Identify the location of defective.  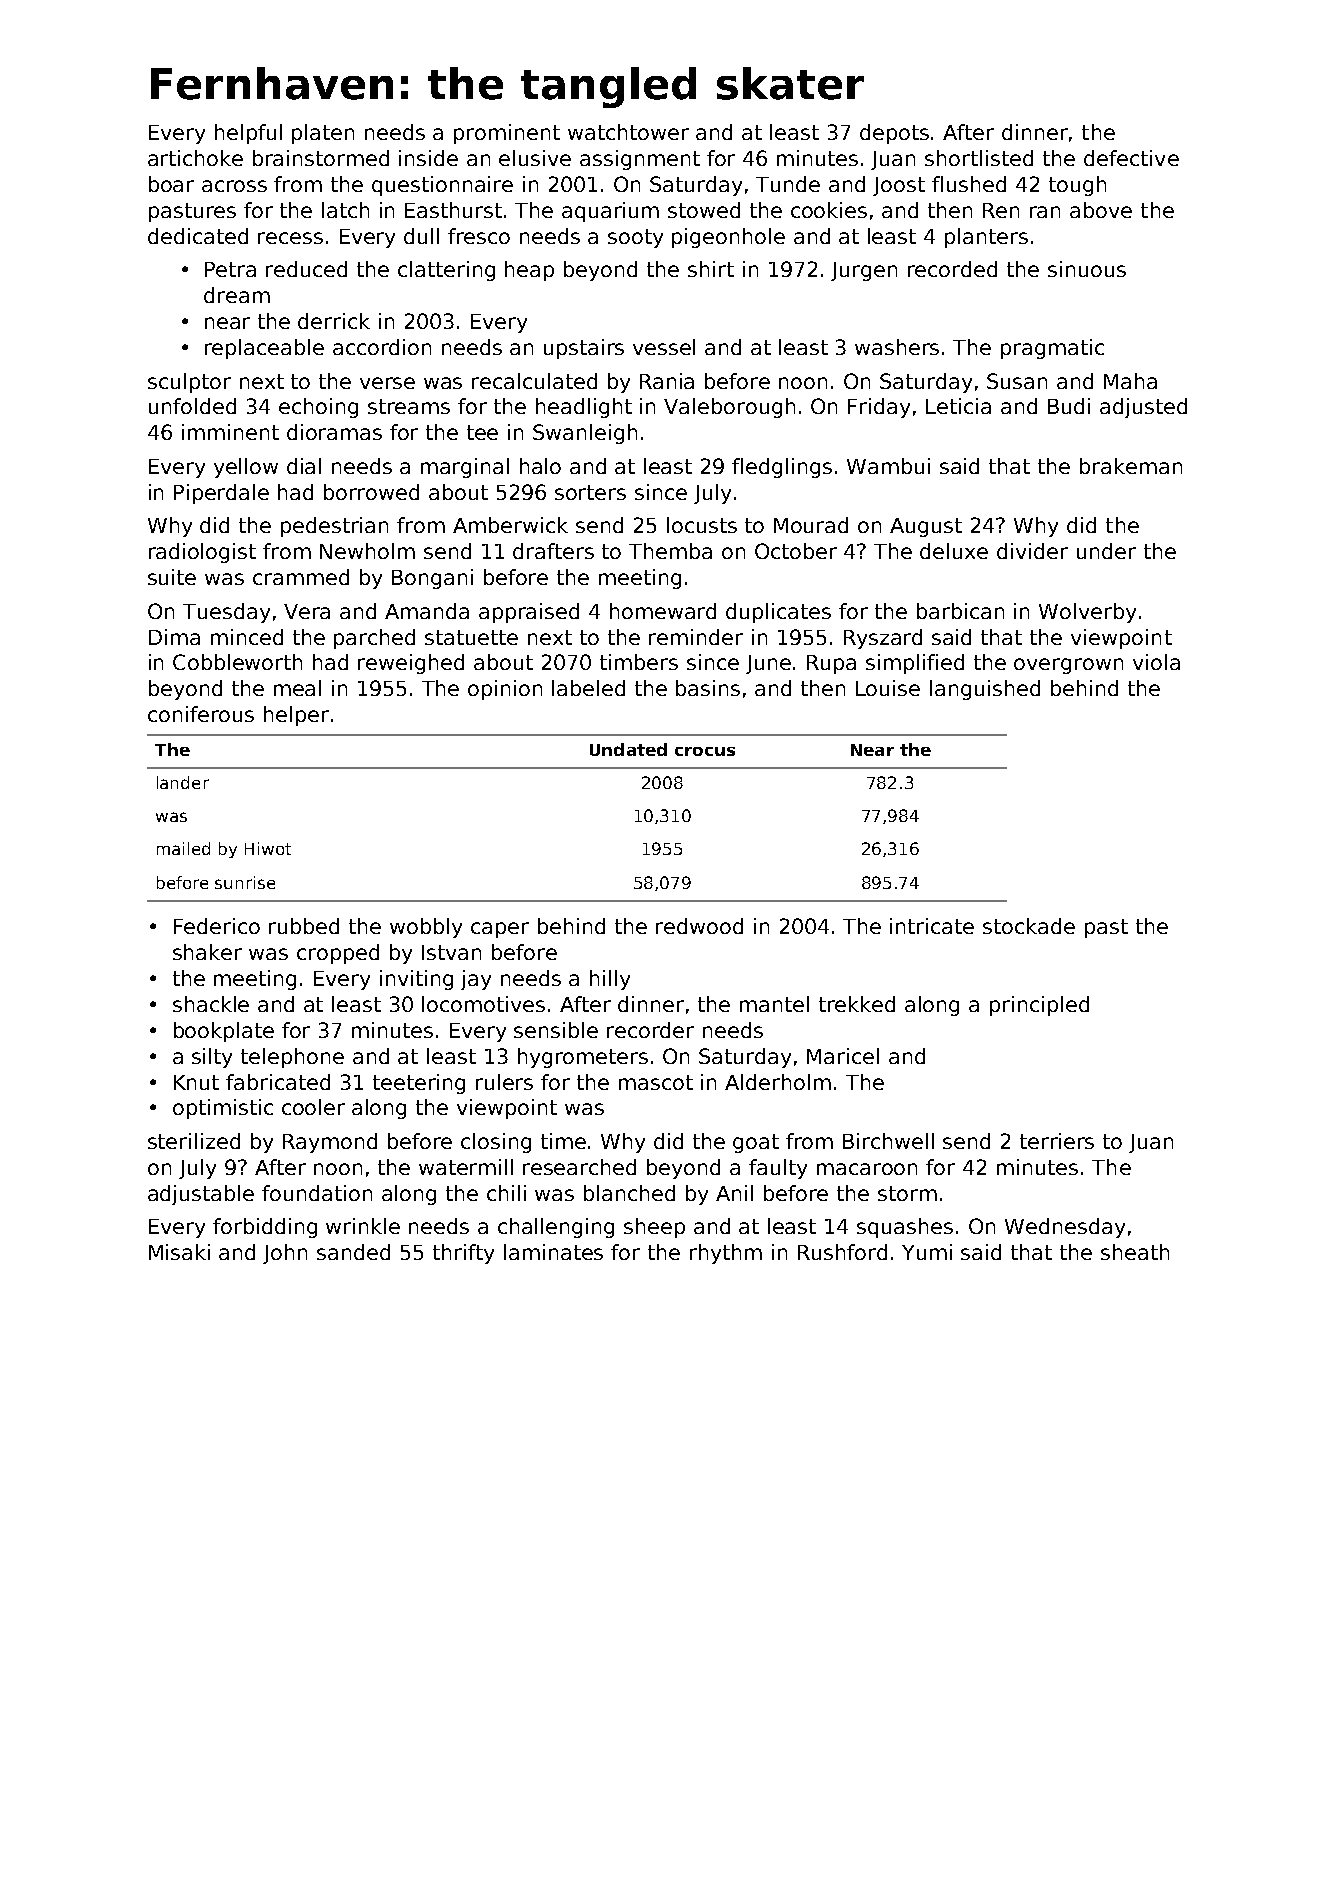
(1131, 158).
